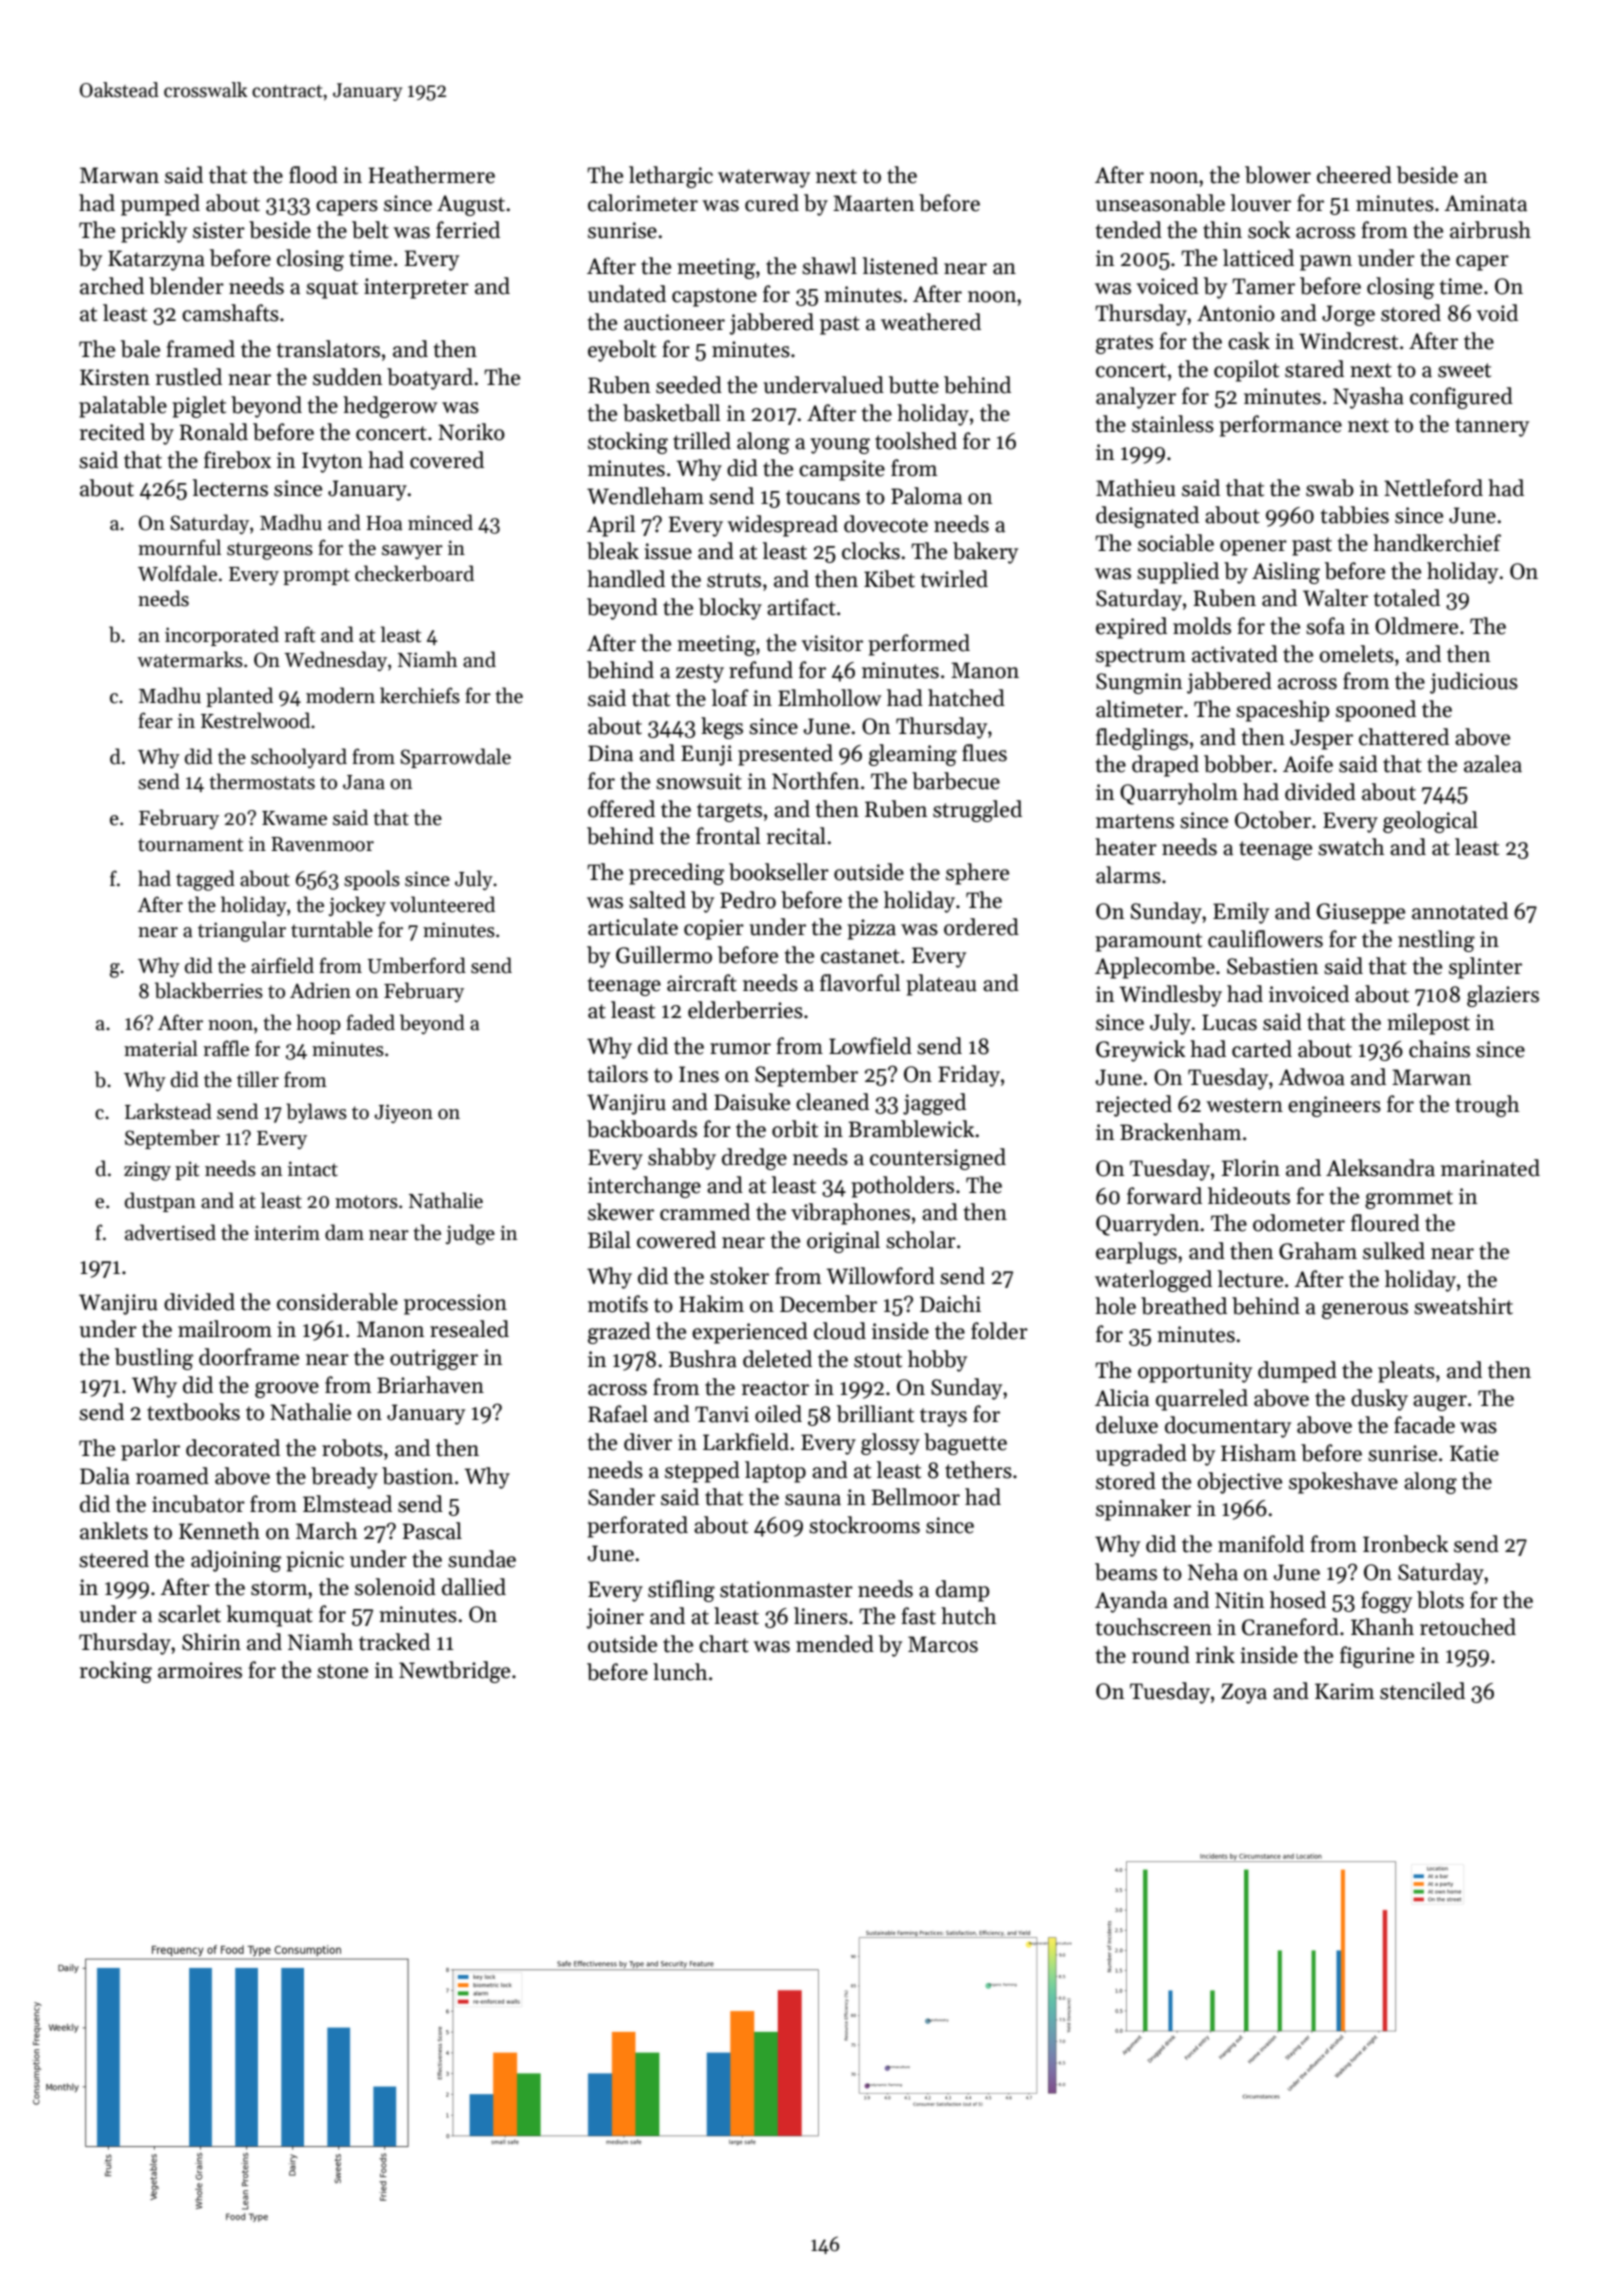 Image resolution: width=1620 pixels, height=2292 pixels. What do you see at coordinates (1244, 1693) in the document?
I see `Zoya` at bounding box center [1244, 1693].
